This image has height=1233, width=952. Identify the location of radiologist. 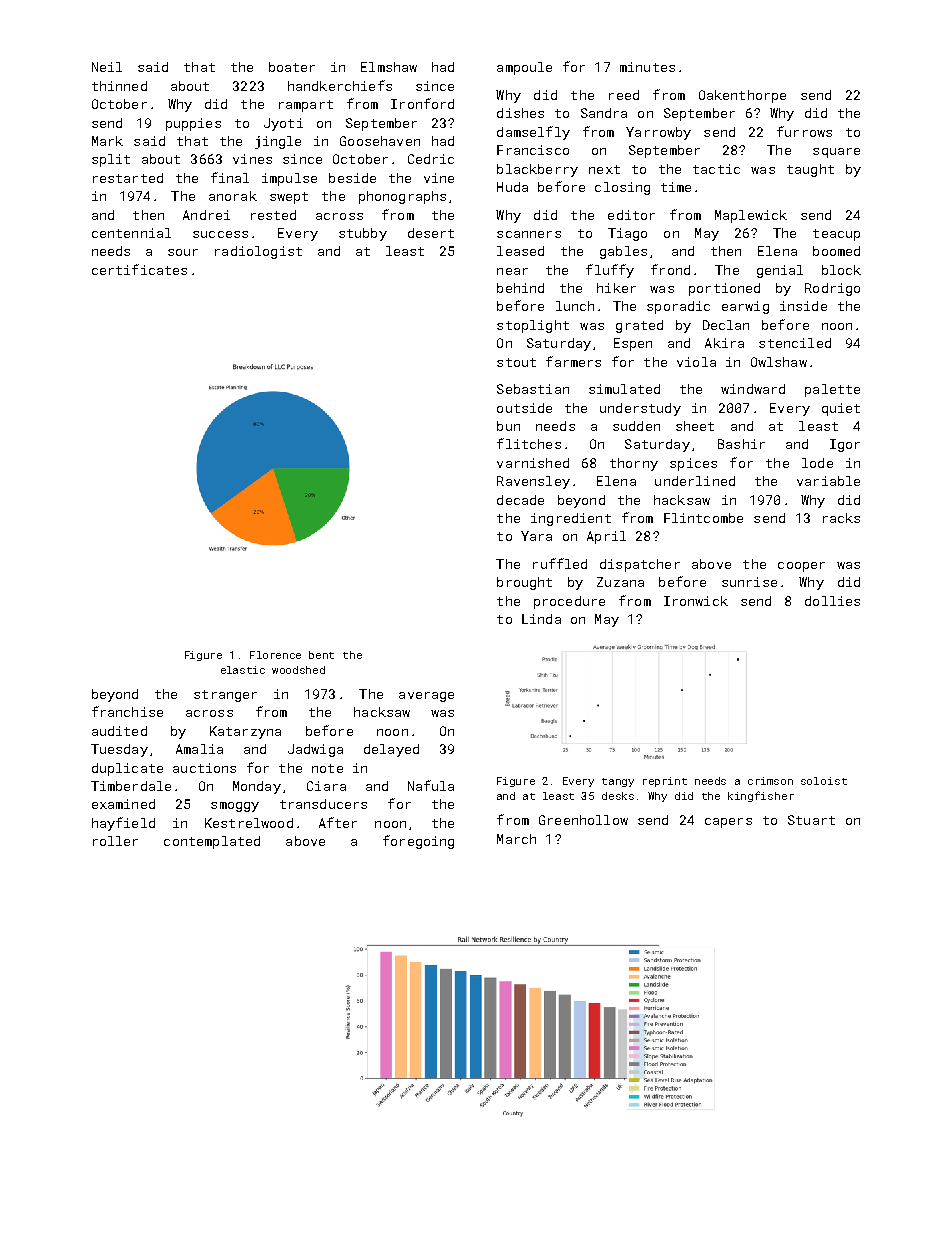
(258, 252).
